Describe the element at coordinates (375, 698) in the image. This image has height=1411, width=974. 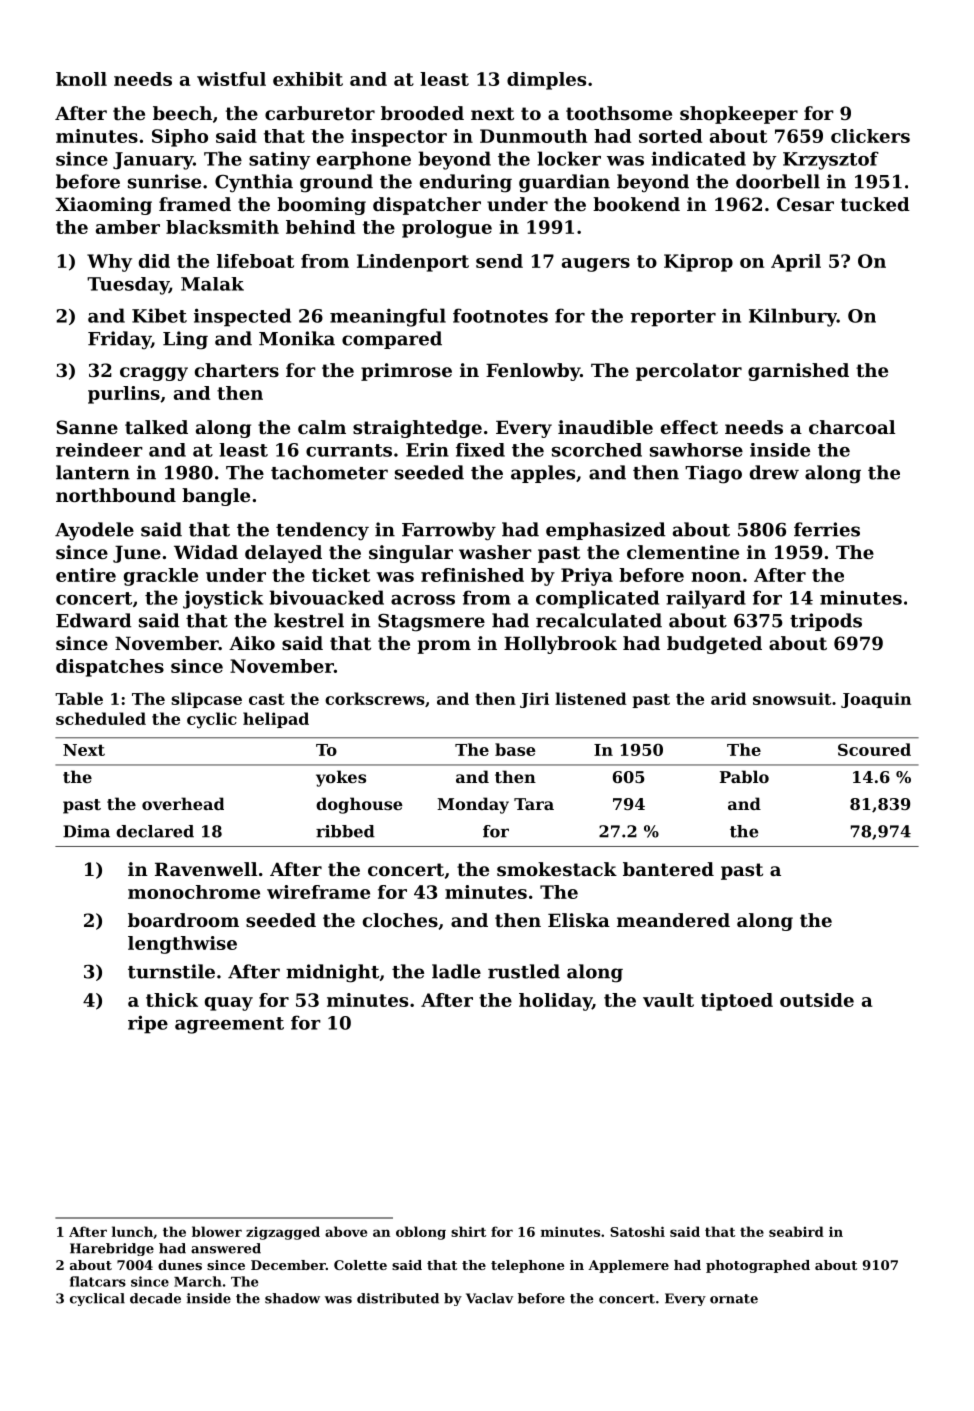
I see `corkscrews` at that location.
